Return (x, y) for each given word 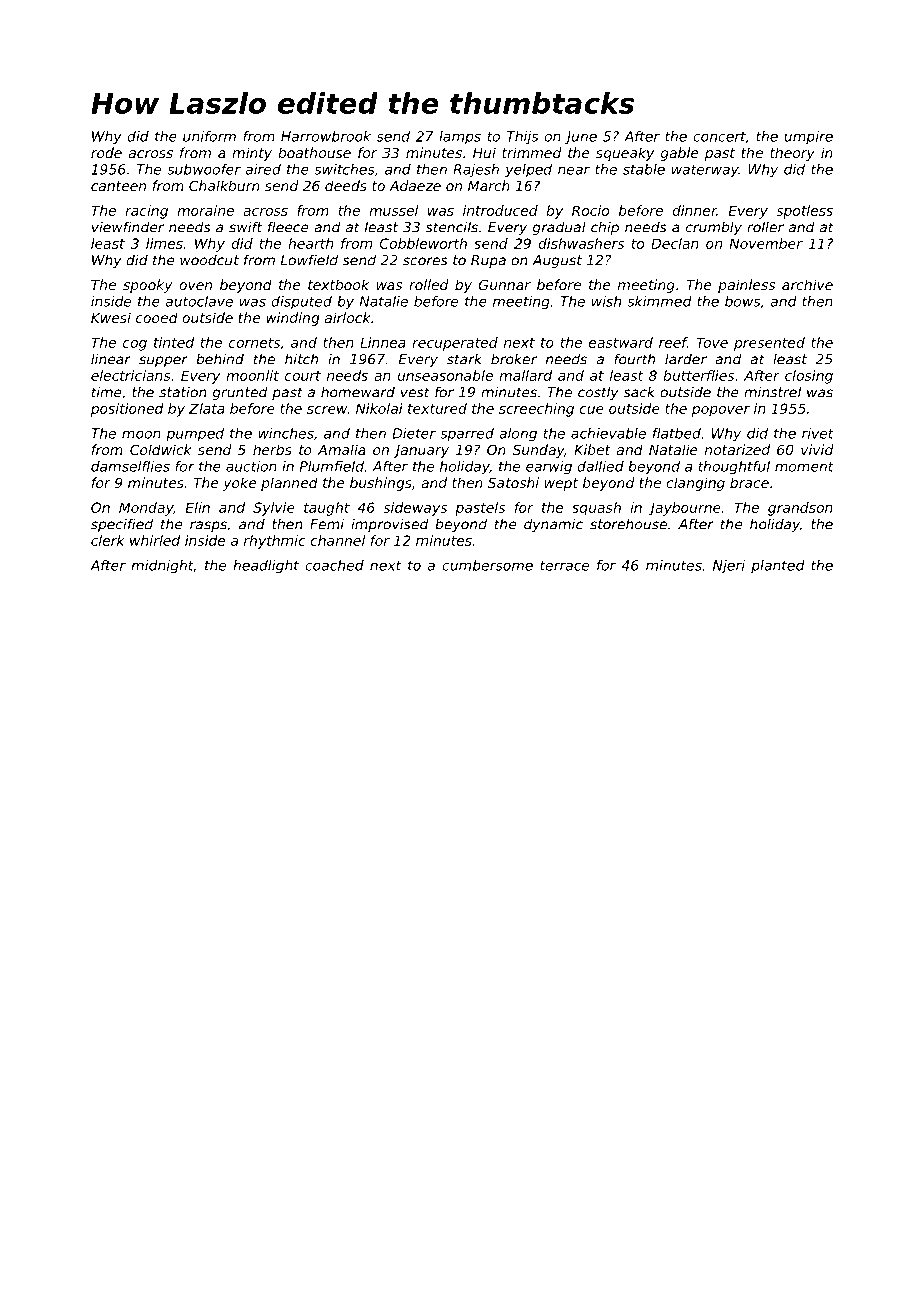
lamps (460, 138)
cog (135, 345)
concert (719, 137)
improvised (389, 525)
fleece (288, 227)
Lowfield (309, 260)
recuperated (455, 344)
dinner (694, 210)
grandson (800, 509)
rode (106, 152)
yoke (239, 484)
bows (742, 301)
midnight (162, 566)
